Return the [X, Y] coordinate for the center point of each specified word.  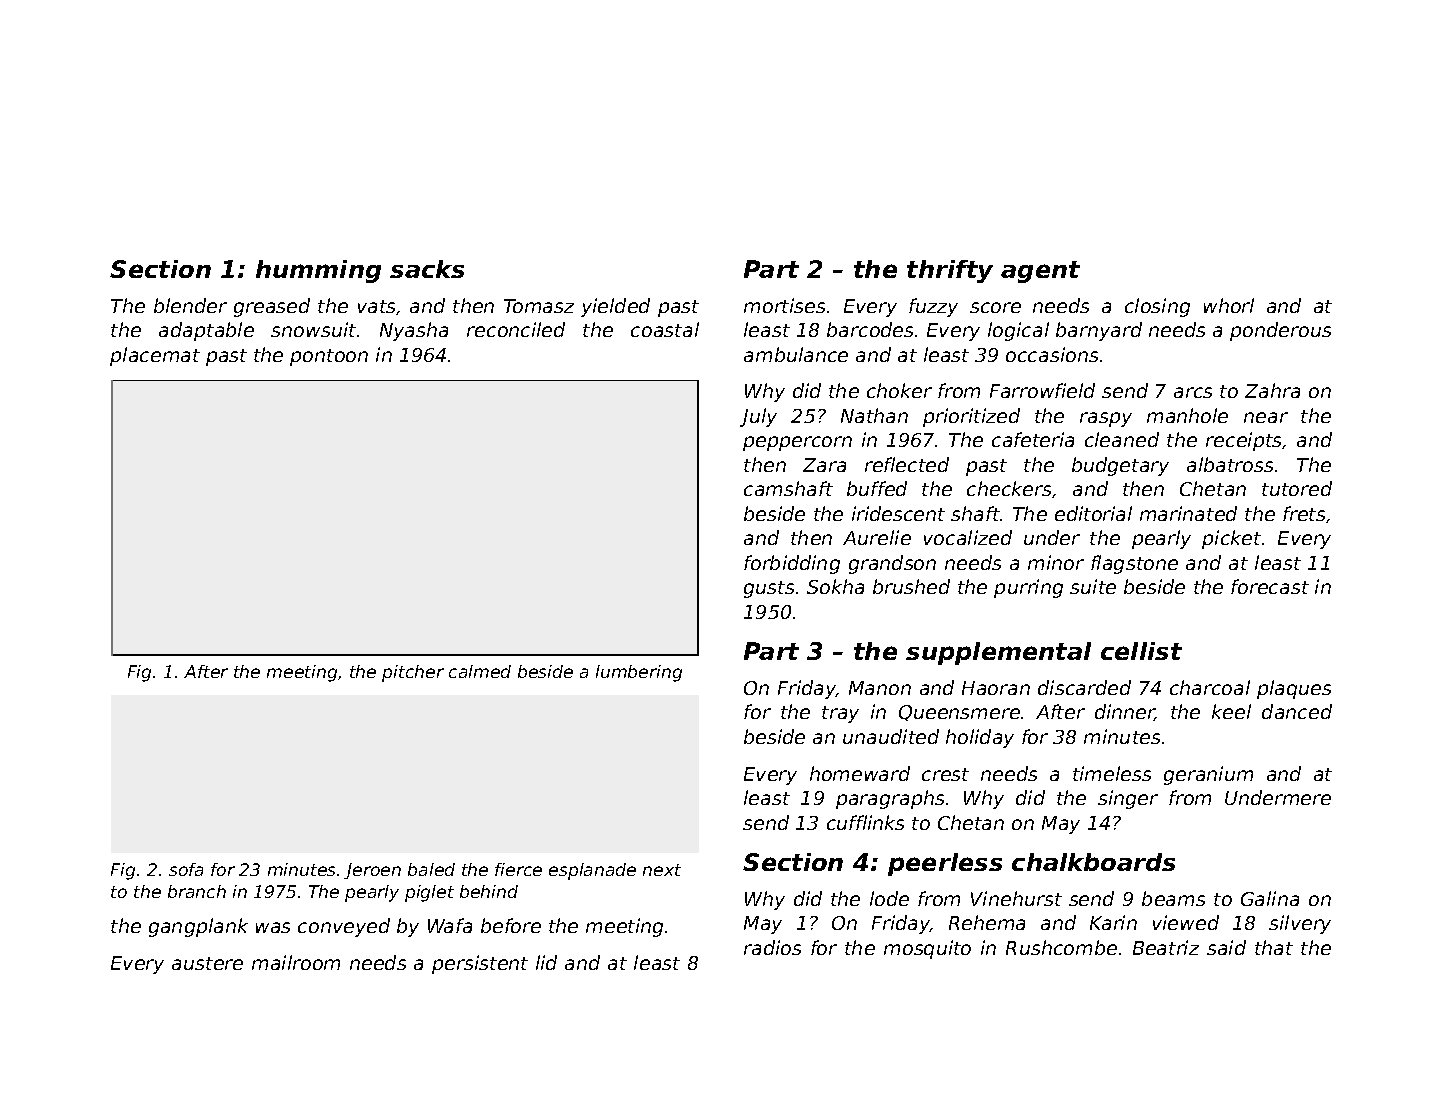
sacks [427, 269]
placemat [155, 356]
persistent [480, 964]
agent [1040, 272]
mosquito [927, 949]
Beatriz [1166, 947]
